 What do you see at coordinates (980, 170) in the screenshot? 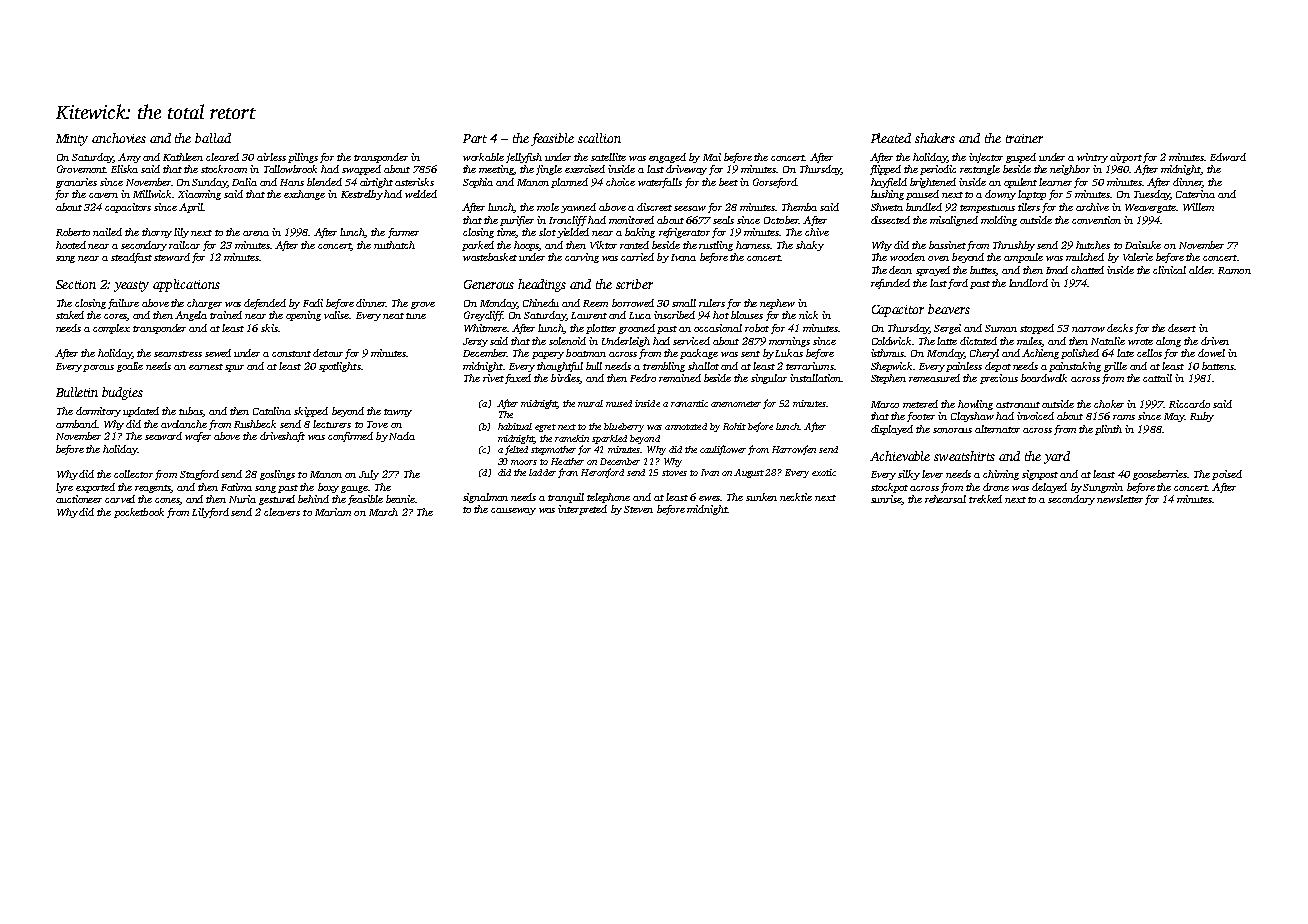
I see `rectangle` at bounding box center [980, 170].
